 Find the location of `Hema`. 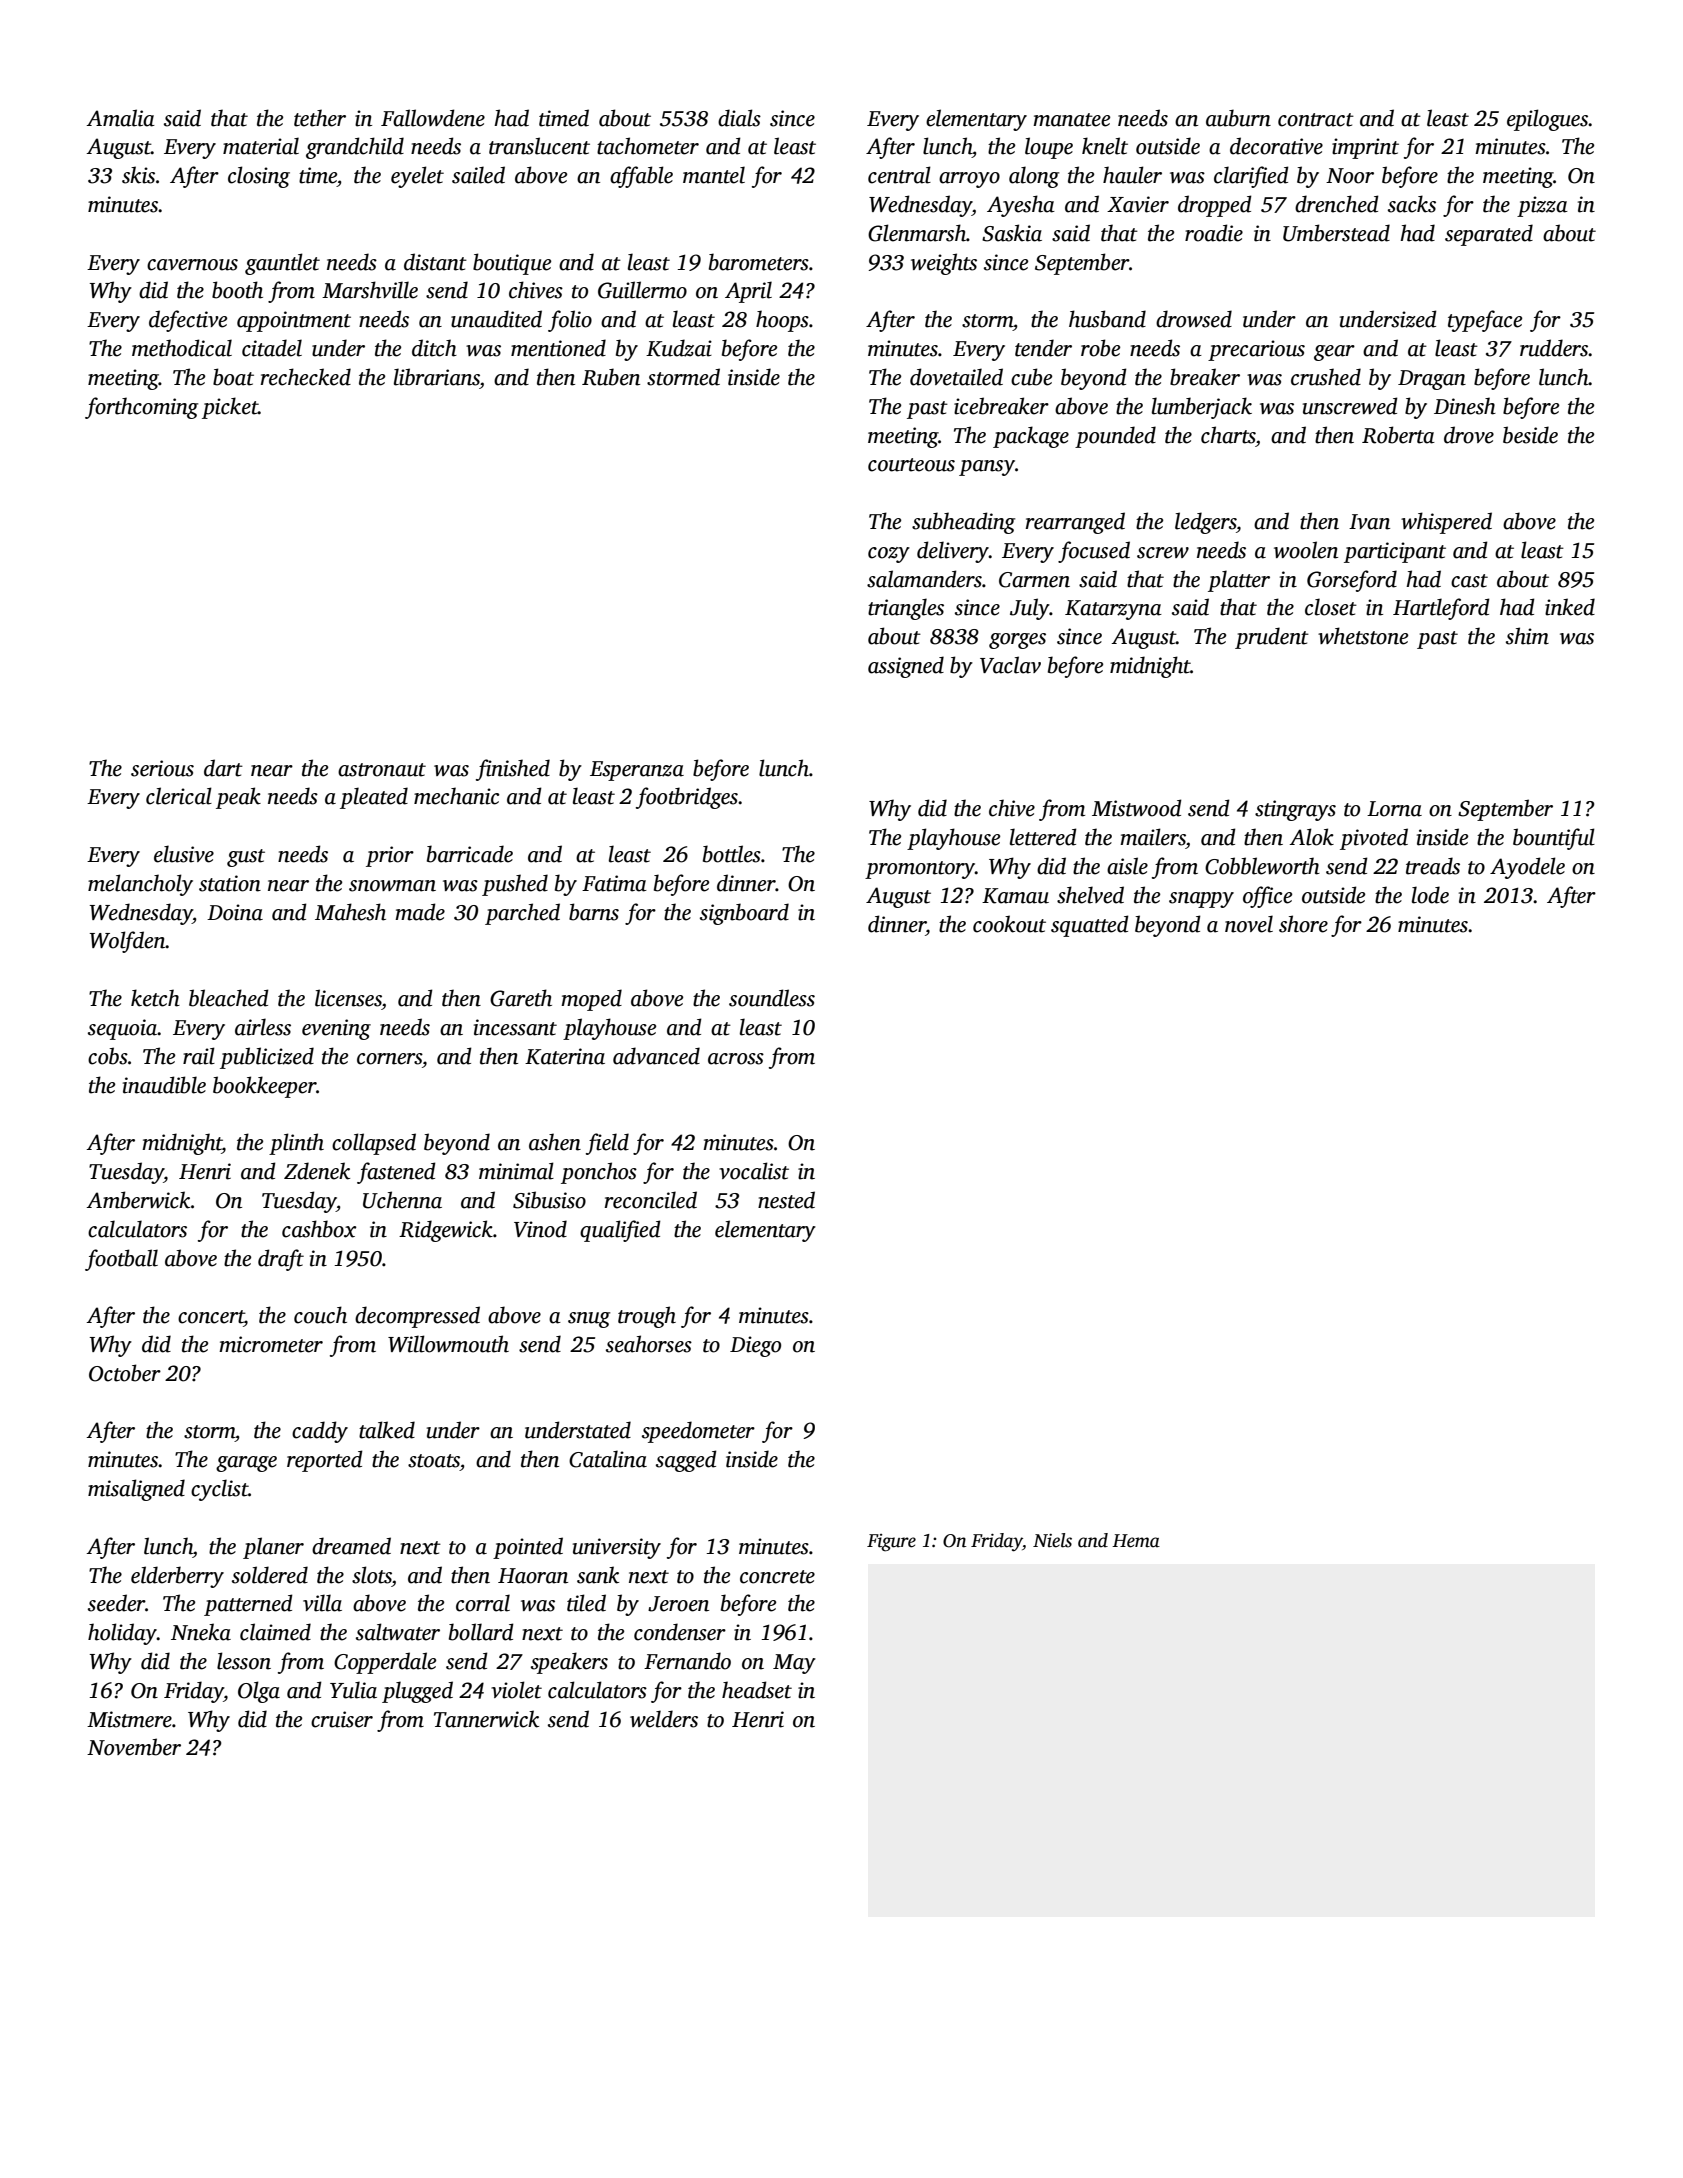

Hema is located at coordinates (1136, 1541).
